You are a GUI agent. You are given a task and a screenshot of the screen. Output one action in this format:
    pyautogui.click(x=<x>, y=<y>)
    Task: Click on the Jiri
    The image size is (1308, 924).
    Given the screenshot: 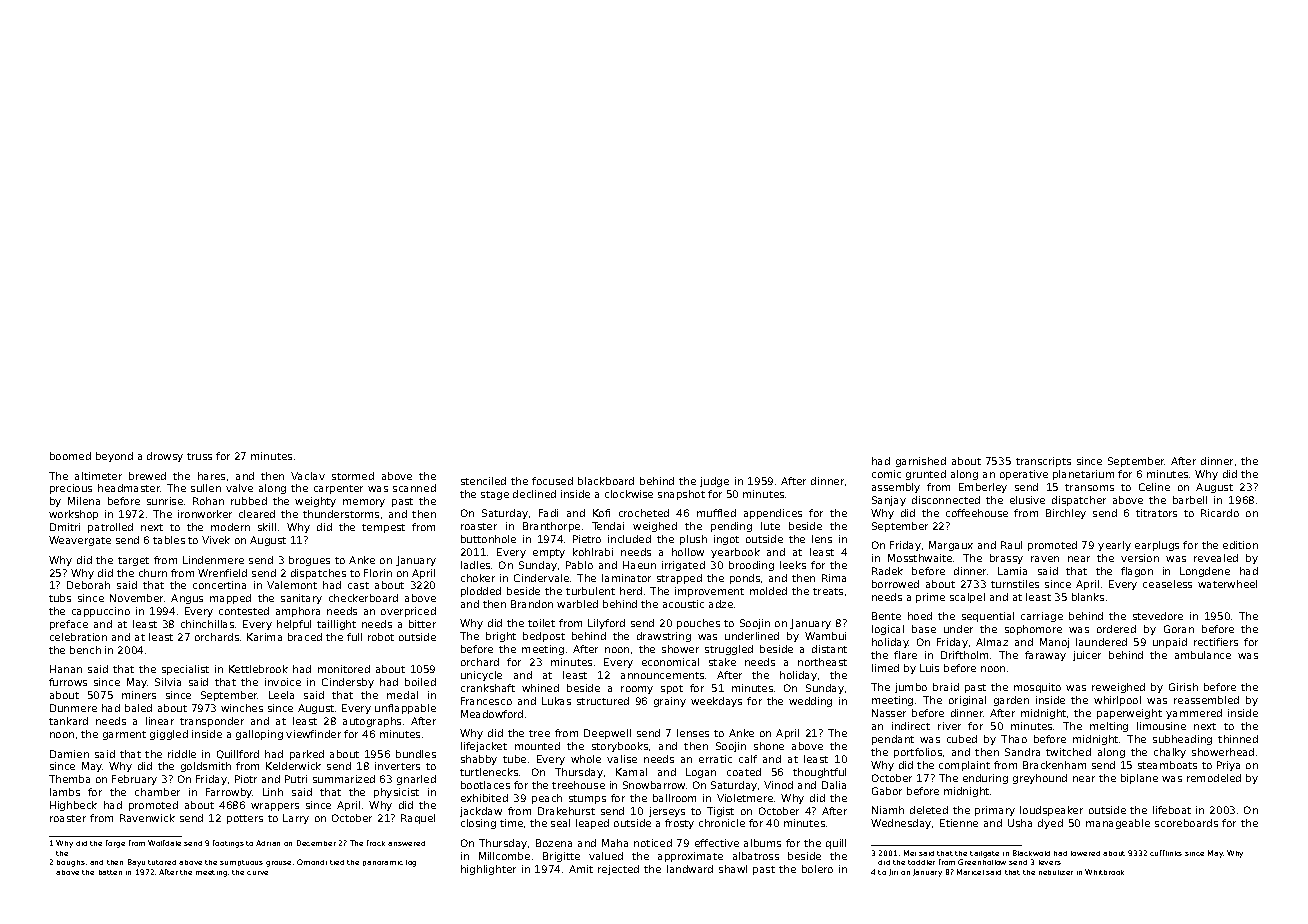 What is the action you would take?
    pyautogui.click(x=893, y=872)
